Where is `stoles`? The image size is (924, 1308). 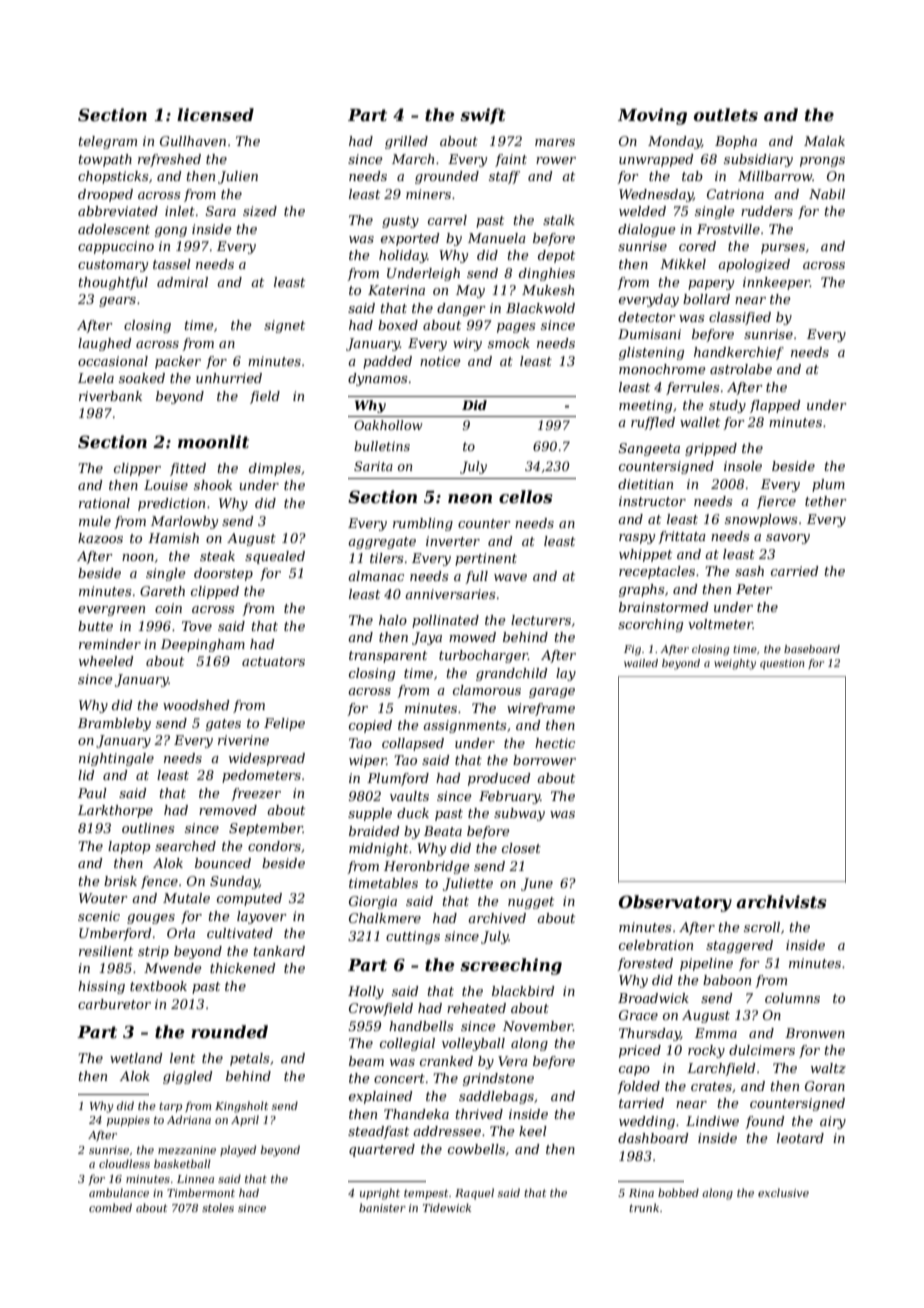 stoles is located at coordinates (218, 1207).
